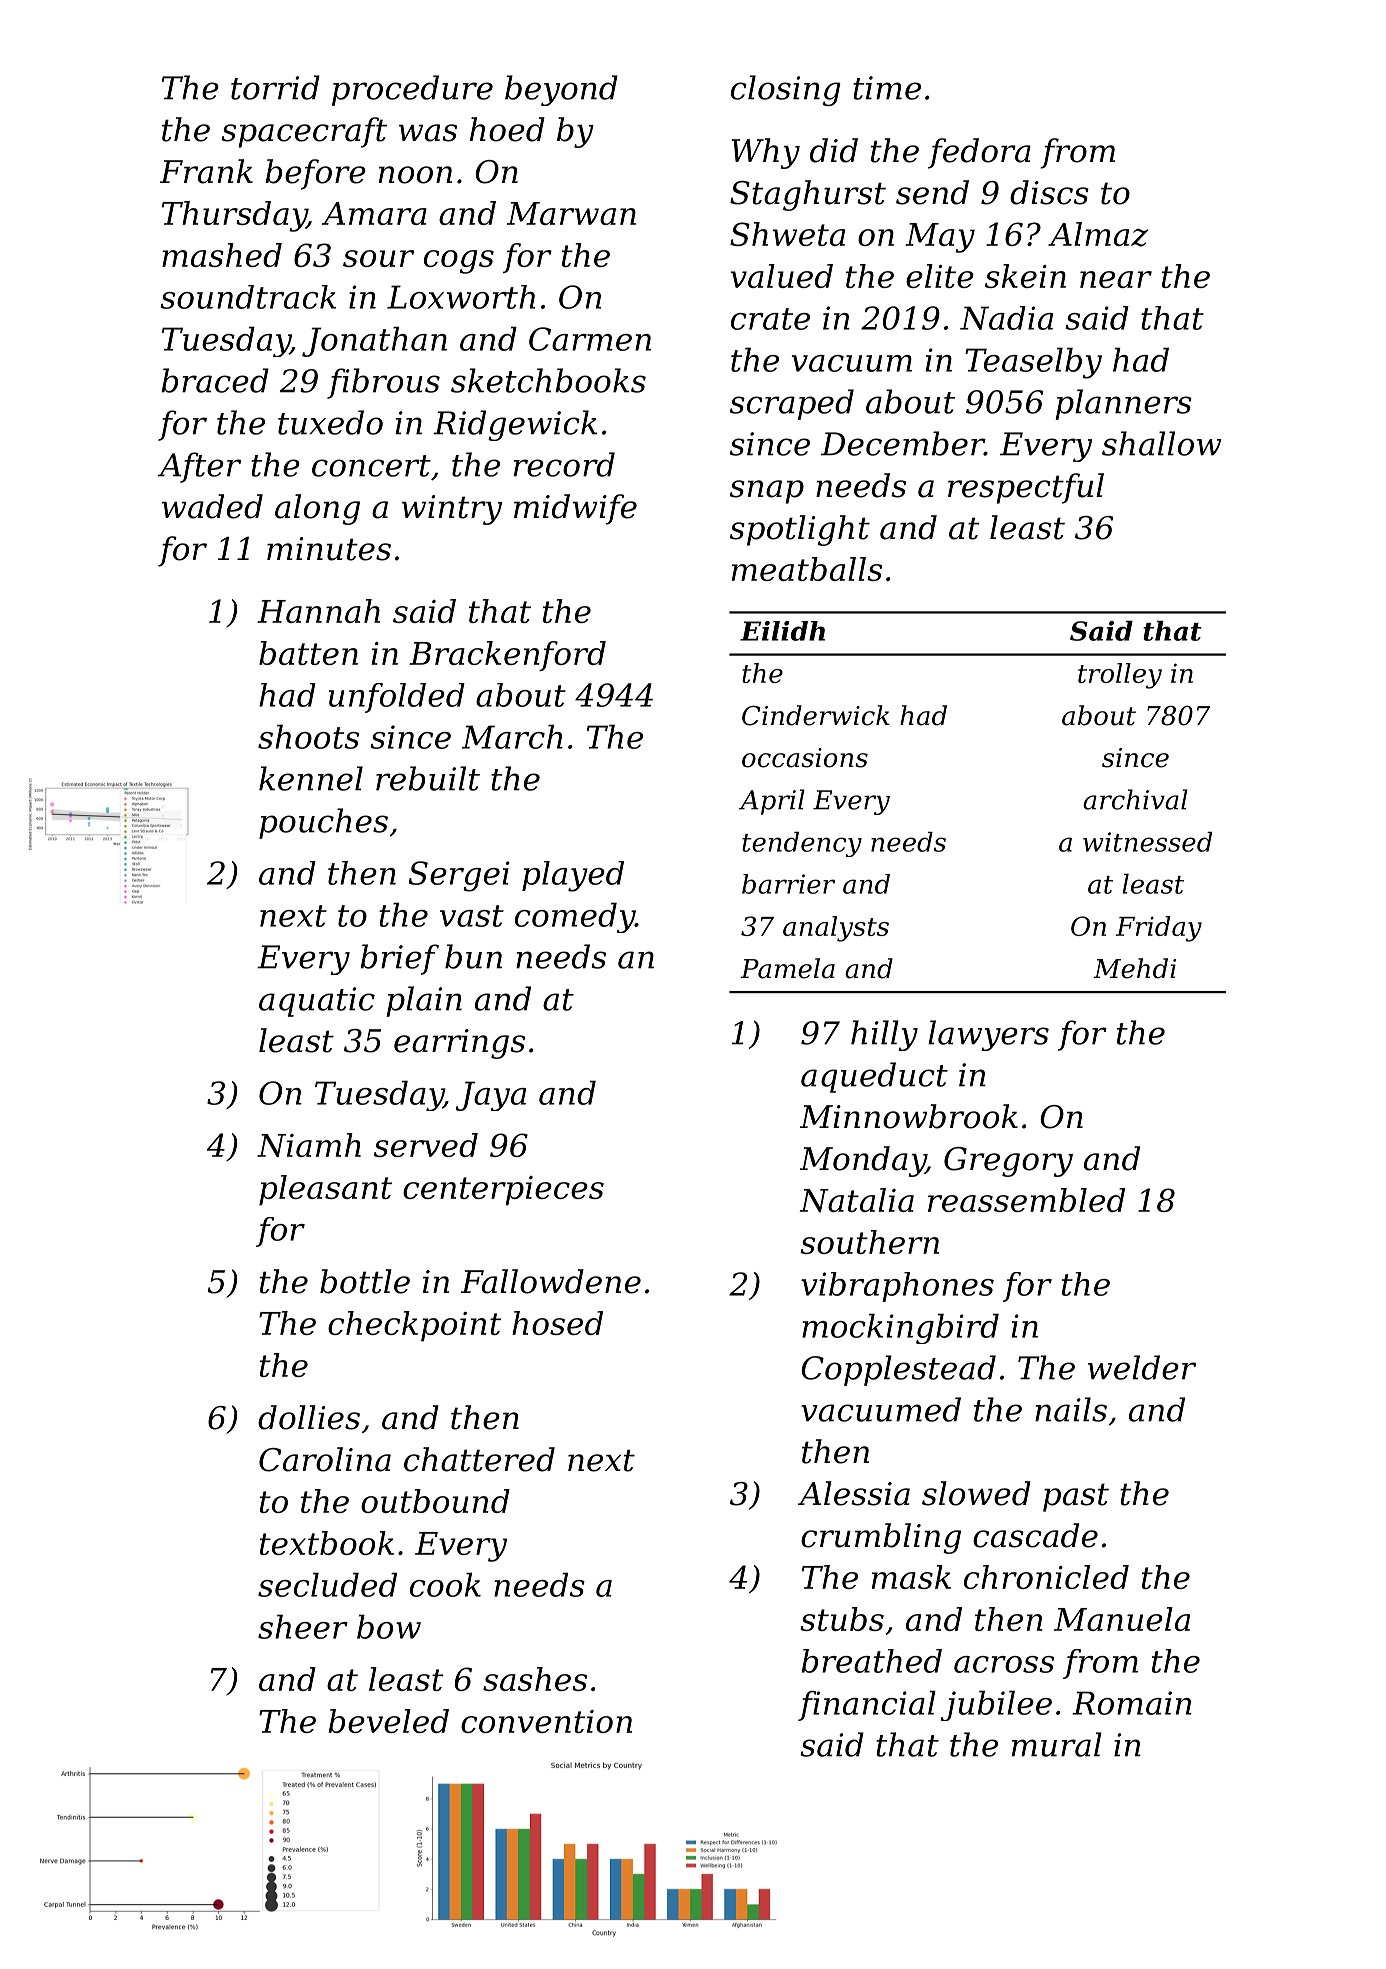 Image resolution: width=1386 pixels, height=1969 pixels. I want to click on batten, so click(308, 653).
